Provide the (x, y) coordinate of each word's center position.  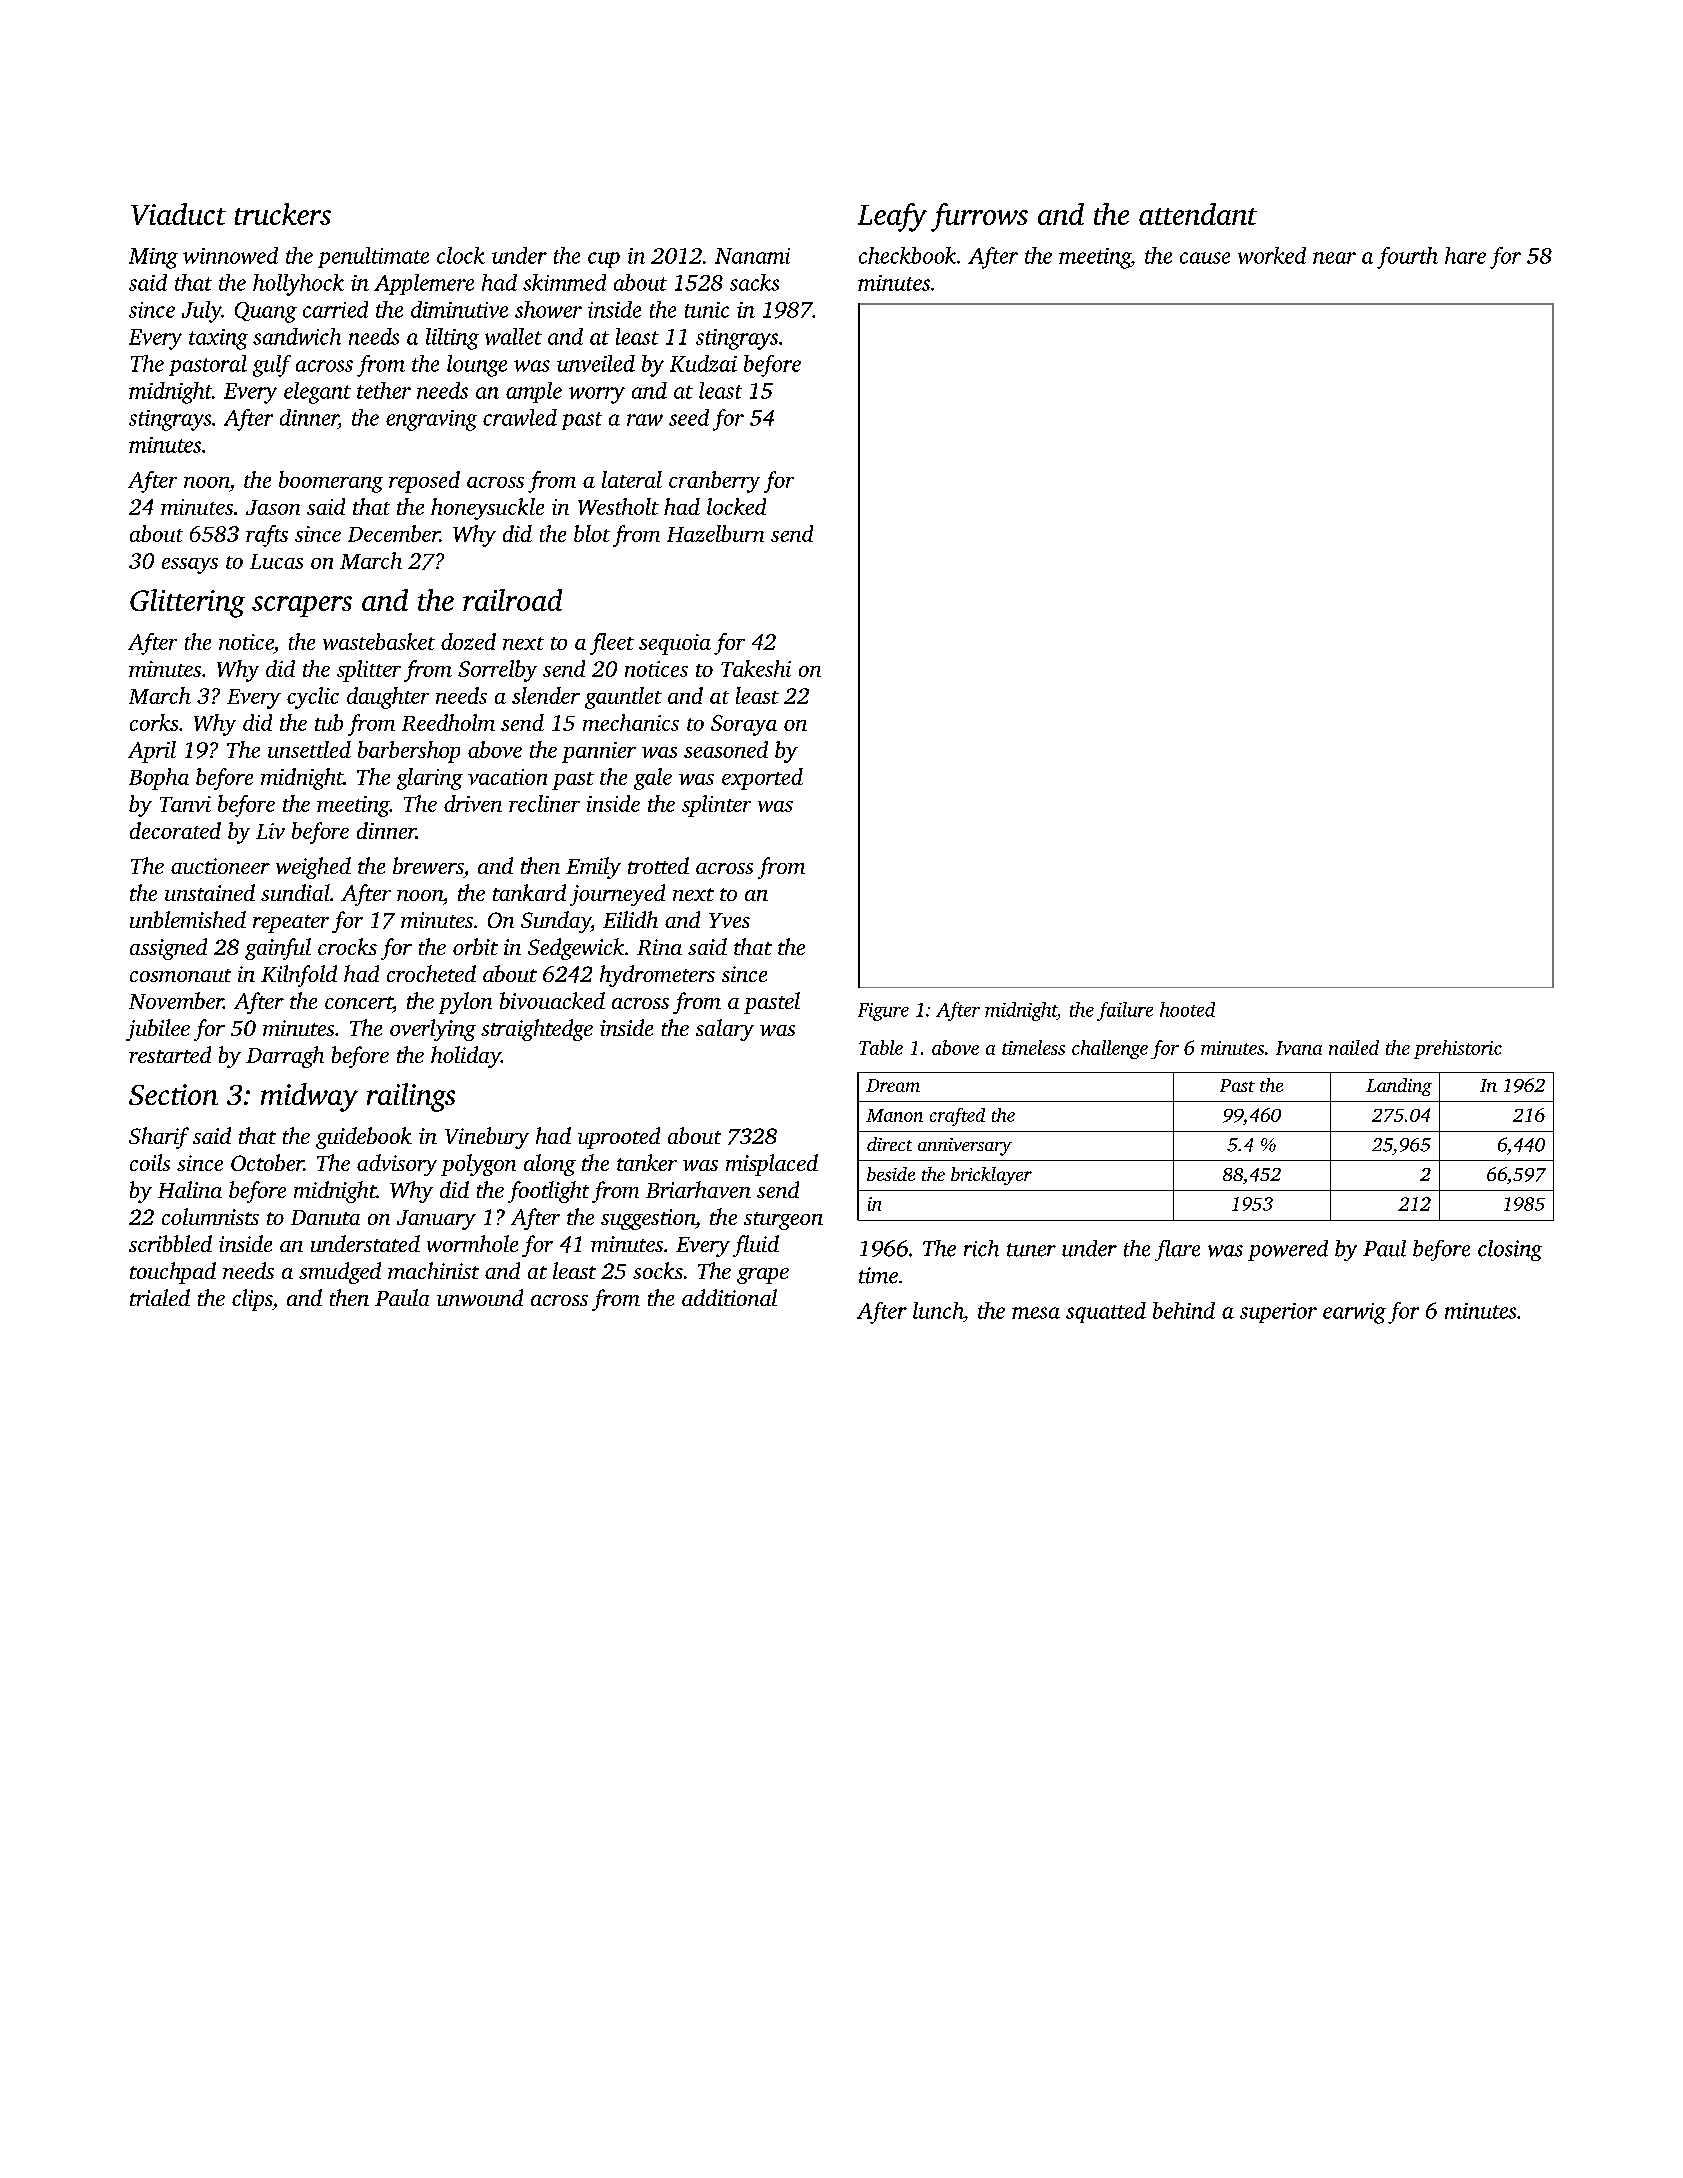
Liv (270, 831)
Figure (883, 1012)
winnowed (230, 255)
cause (1205, 258)
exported (762, 779)
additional (729, 1297)
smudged (340, 1273)
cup (604, 260)
